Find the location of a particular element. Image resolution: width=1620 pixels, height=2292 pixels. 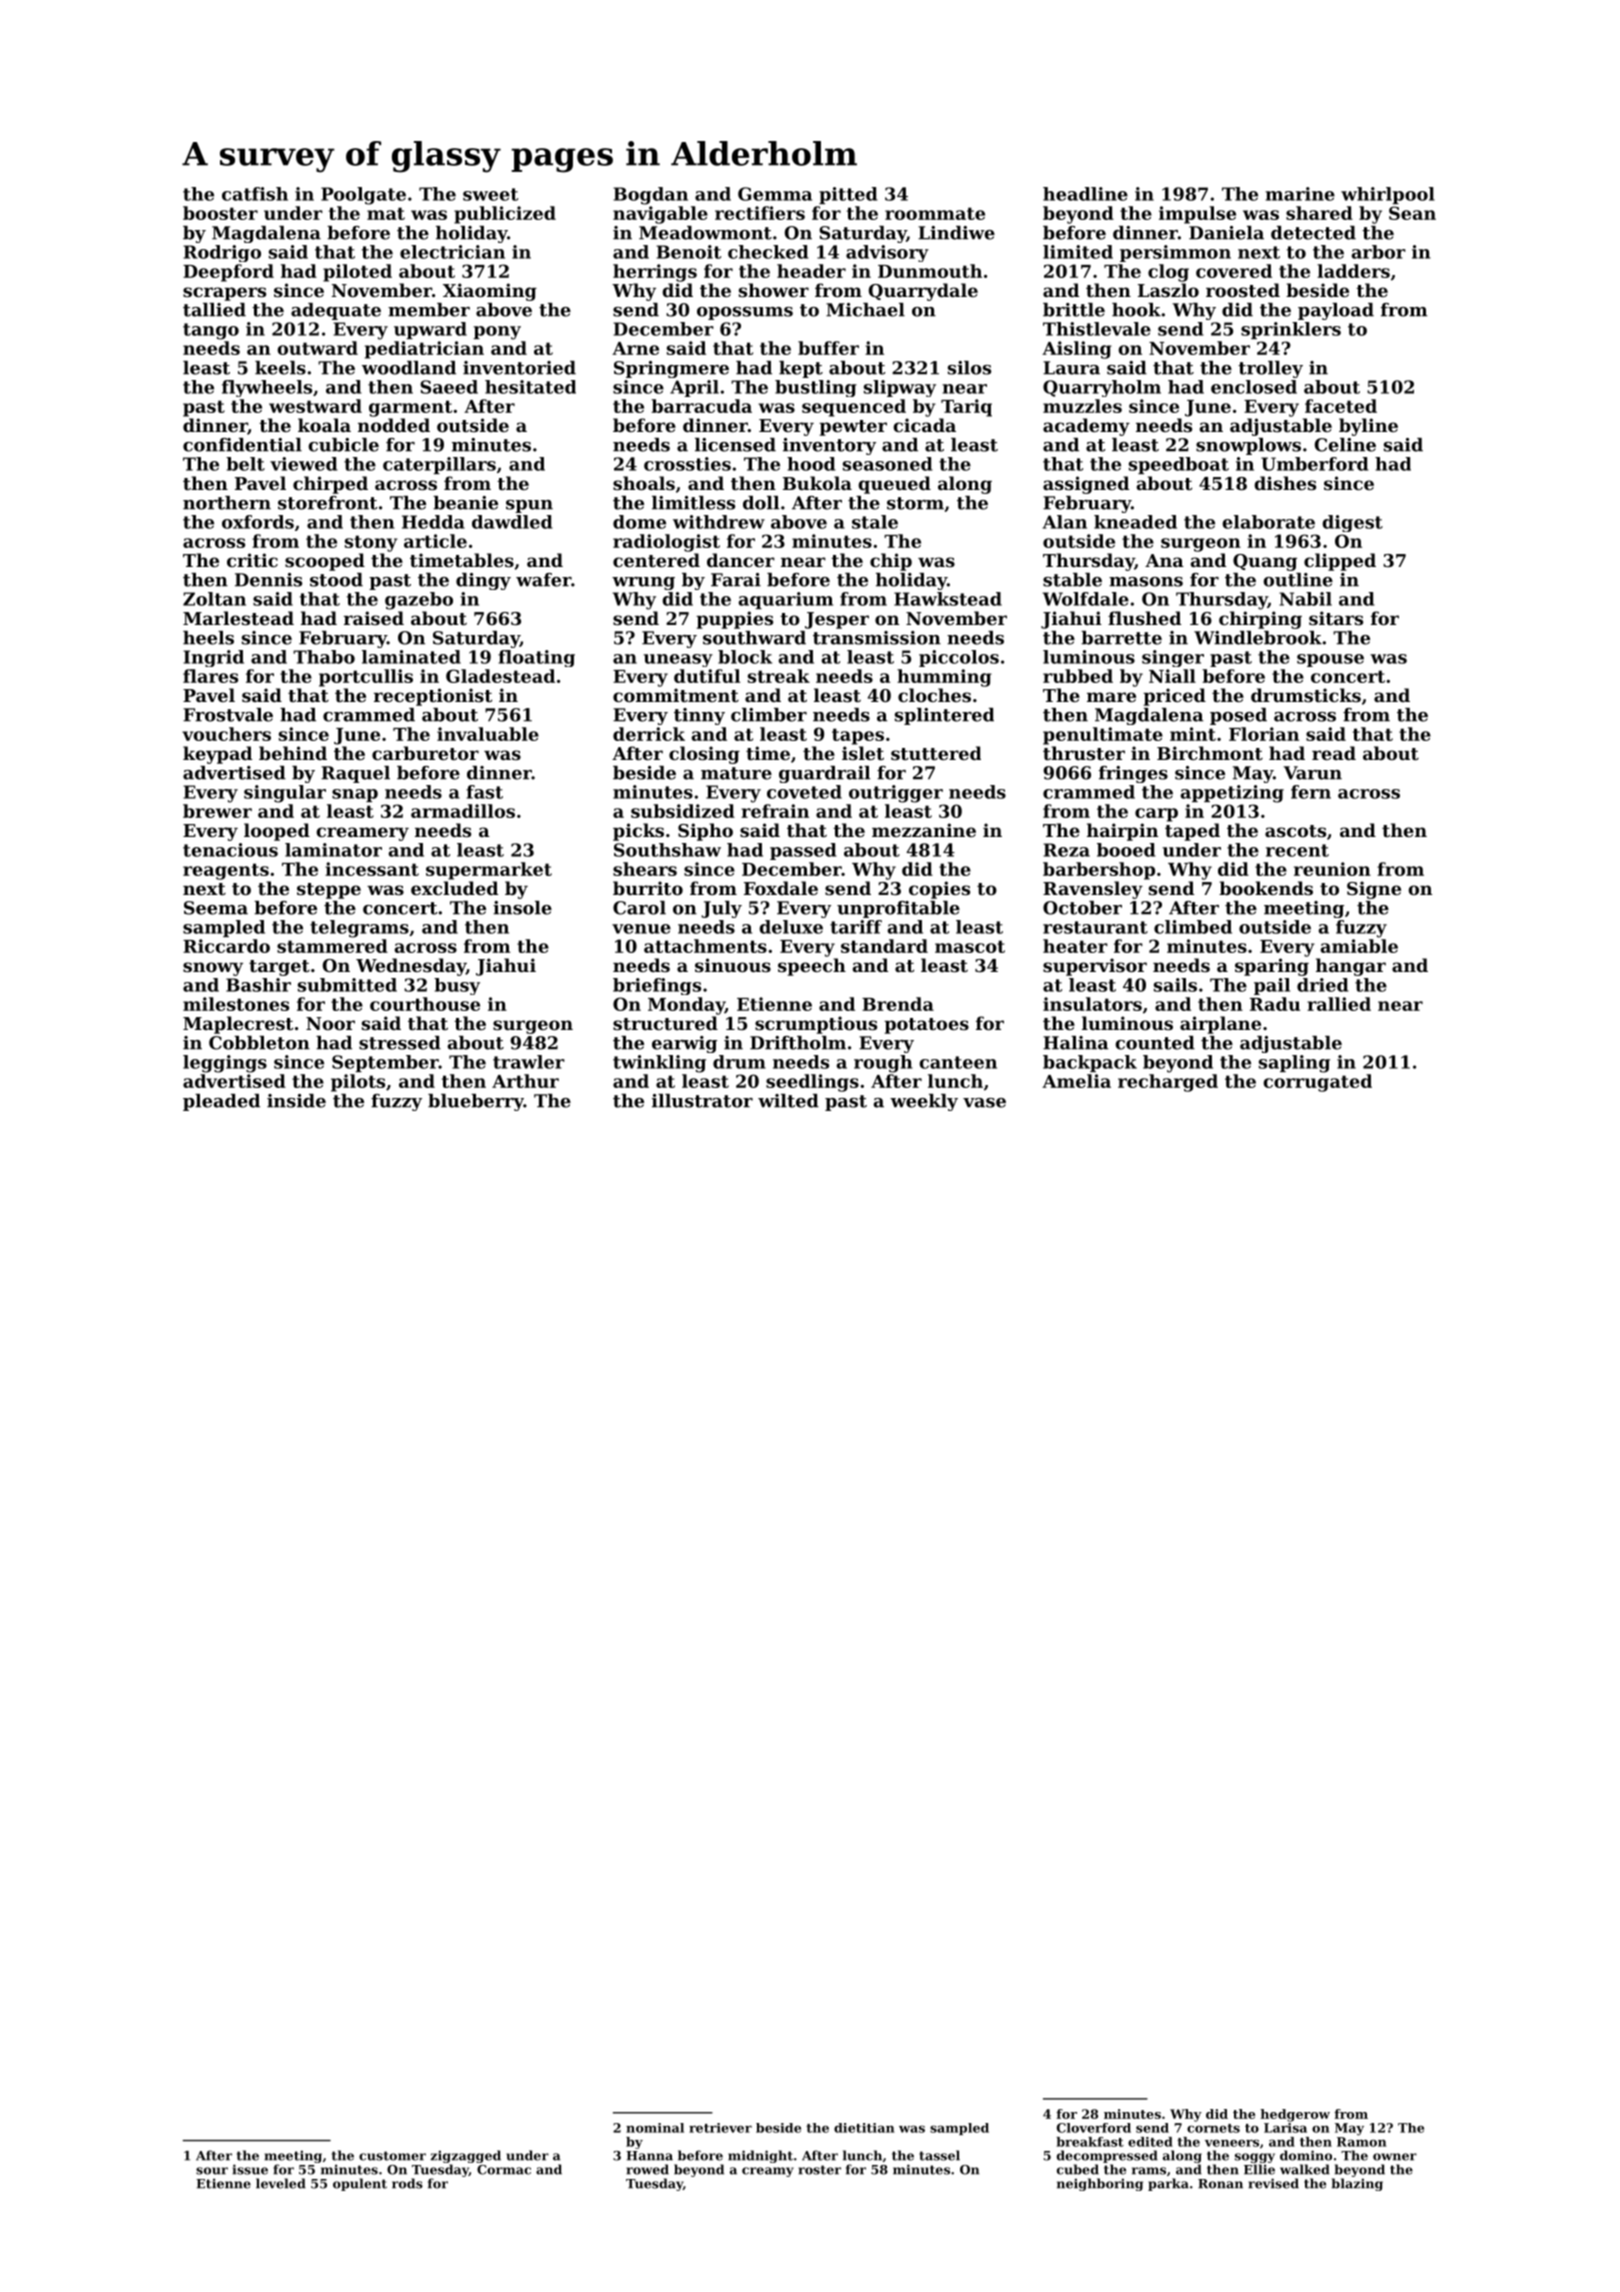

blueberry is located at coordinates (476, 1102).
